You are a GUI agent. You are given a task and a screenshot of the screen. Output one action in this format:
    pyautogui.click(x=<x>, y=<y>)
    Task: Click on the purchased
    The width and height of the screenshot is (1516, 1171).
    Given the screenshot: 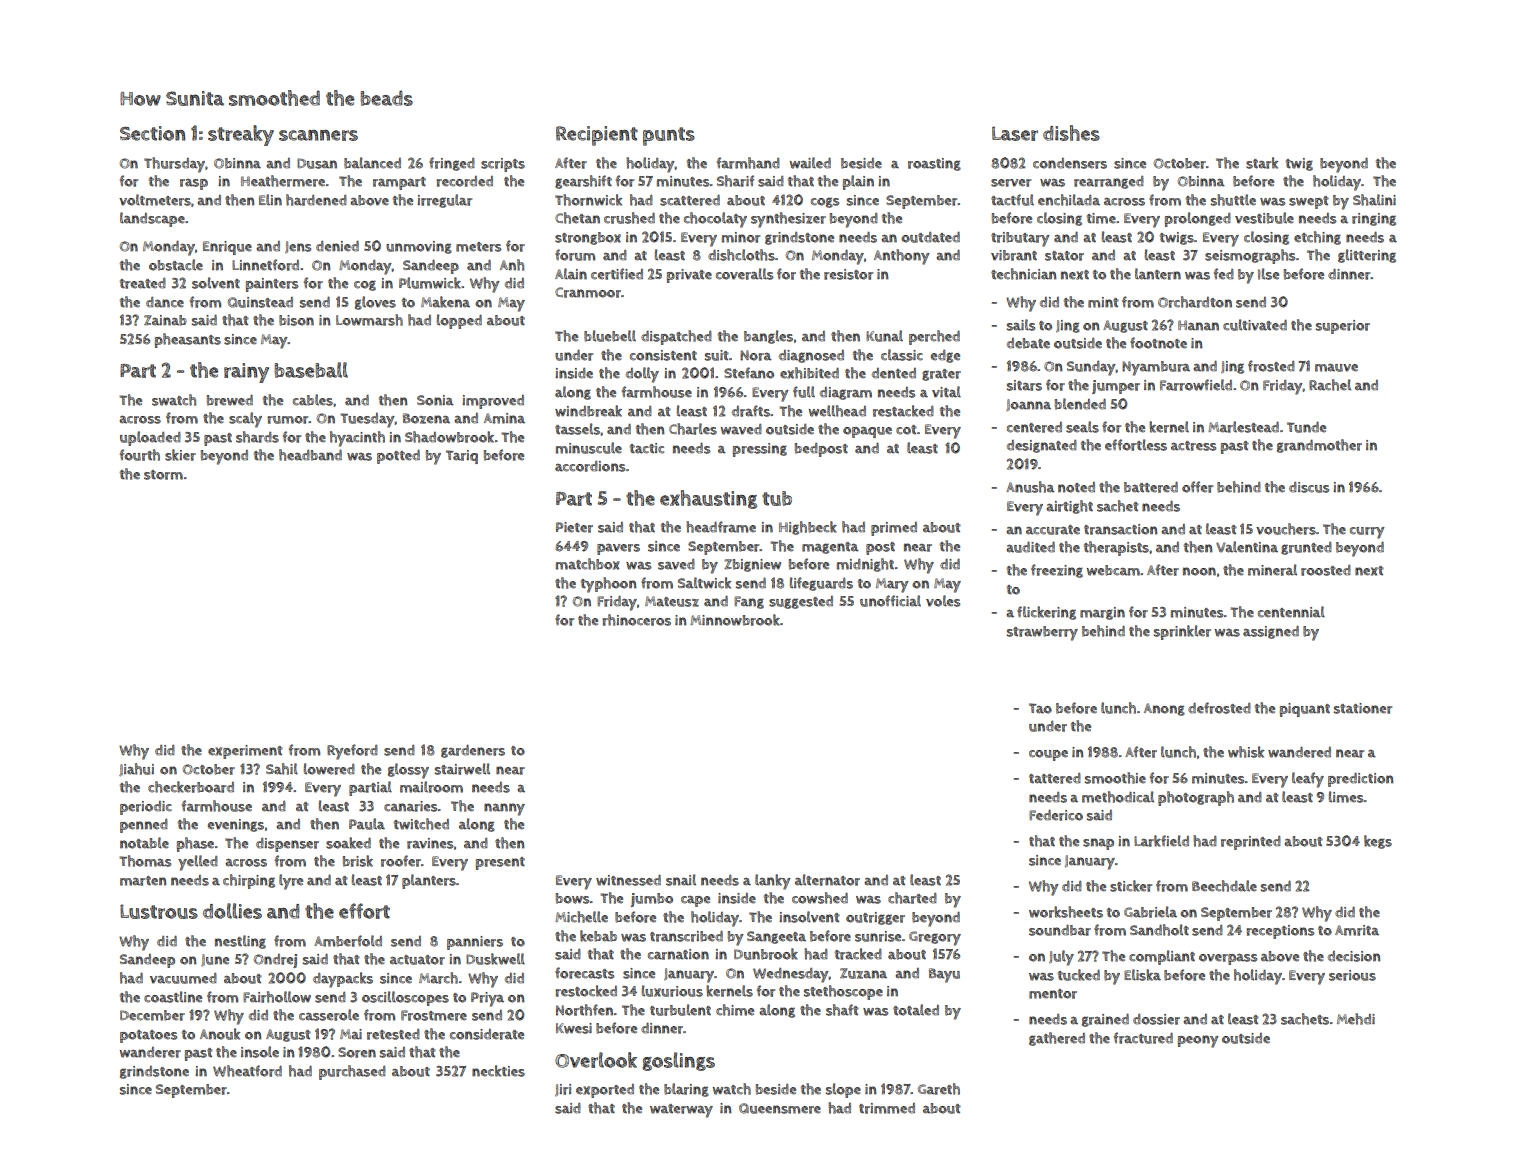 What is the action you would take?
    pyautogui.click(x=352, y=1072)
